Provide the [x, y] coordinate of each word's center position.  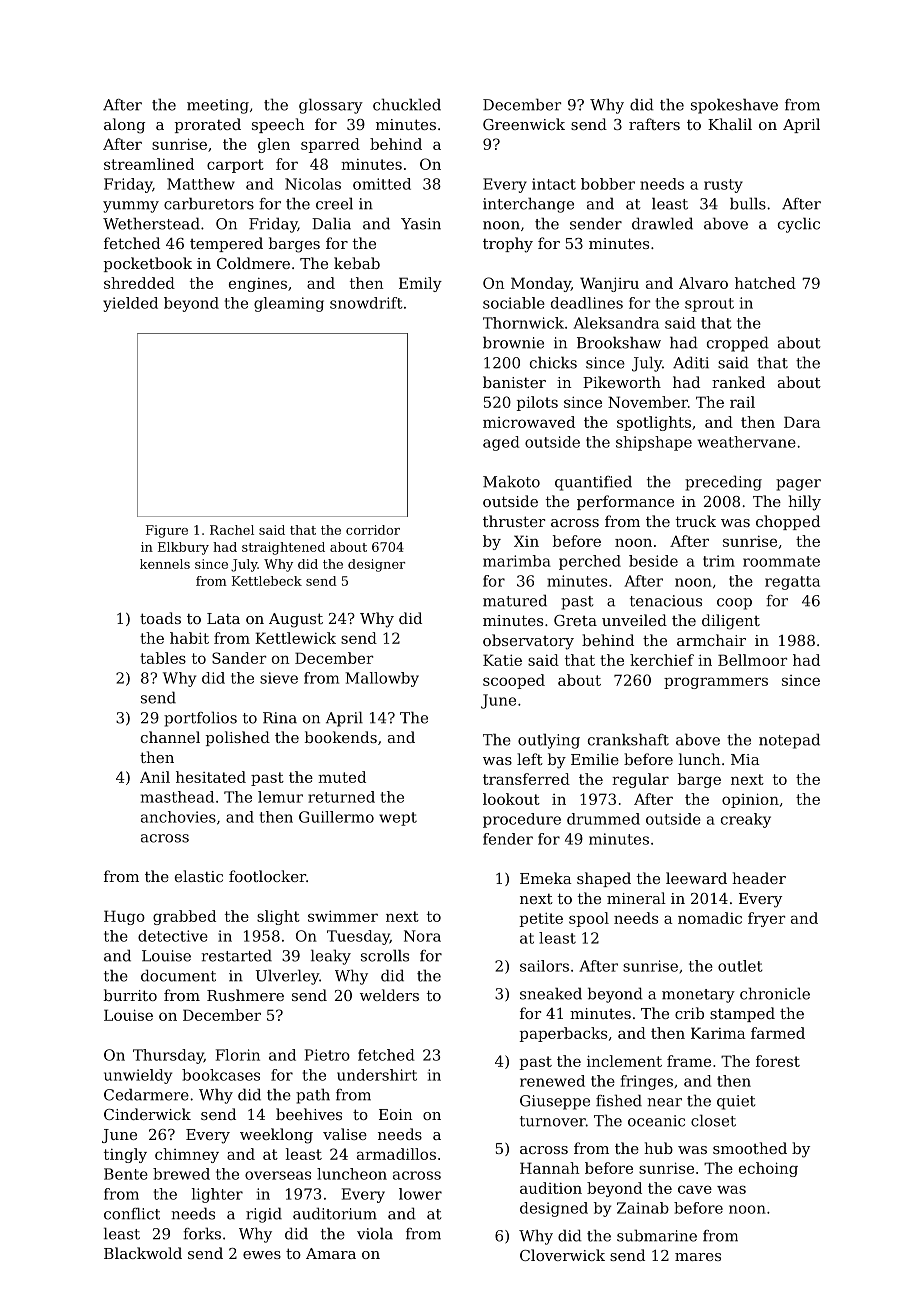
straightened [283, 548]
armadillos [396, 1154]
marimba [517, 561]
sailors [544, 966]
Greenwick [524, 124]
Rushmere [245, 995]
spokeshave [734, 106]
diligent [731, 622]
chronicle [775, 993]
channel [170, 737]
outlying [549, 741]
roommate [781, 561]
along [124, 126]
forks [202, 1233]
